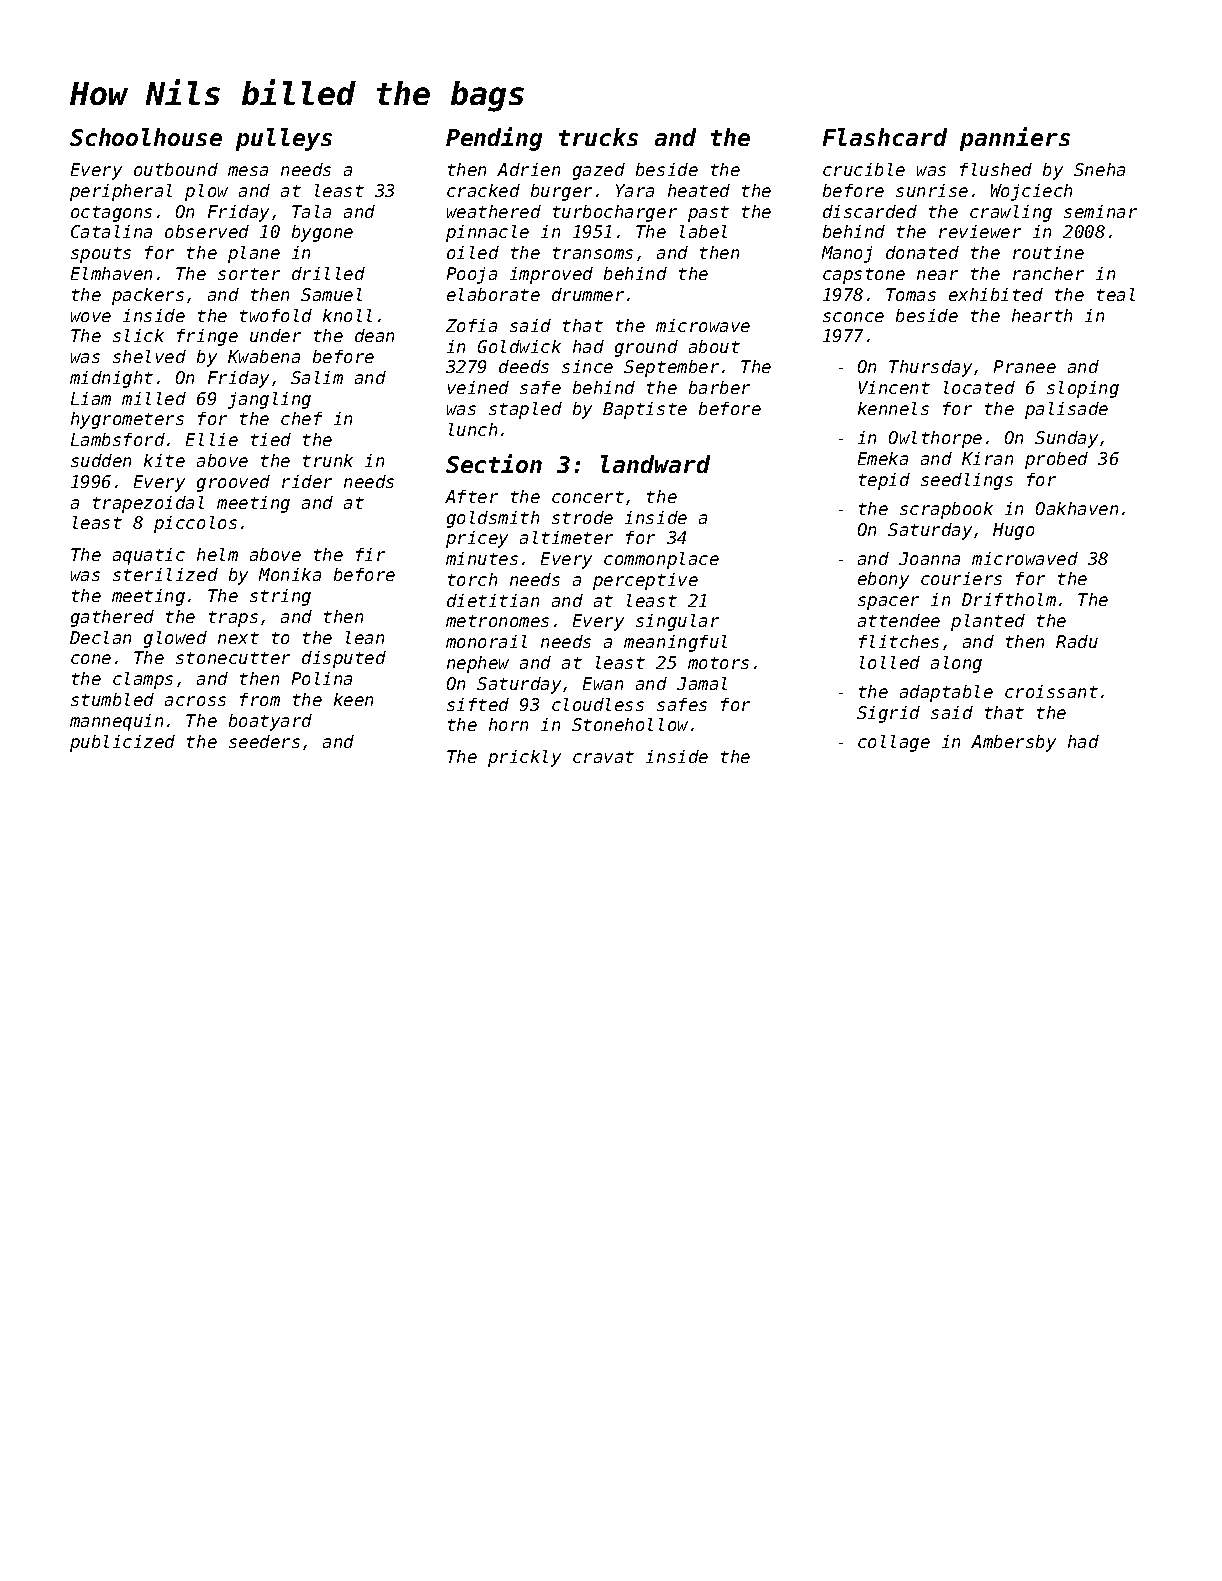 The width and height of the screenshot is (1222, 1581). What do you see at coordinates (143, 680) in the screenshot?
I see `clamps` at bounding box center [143, 680].
